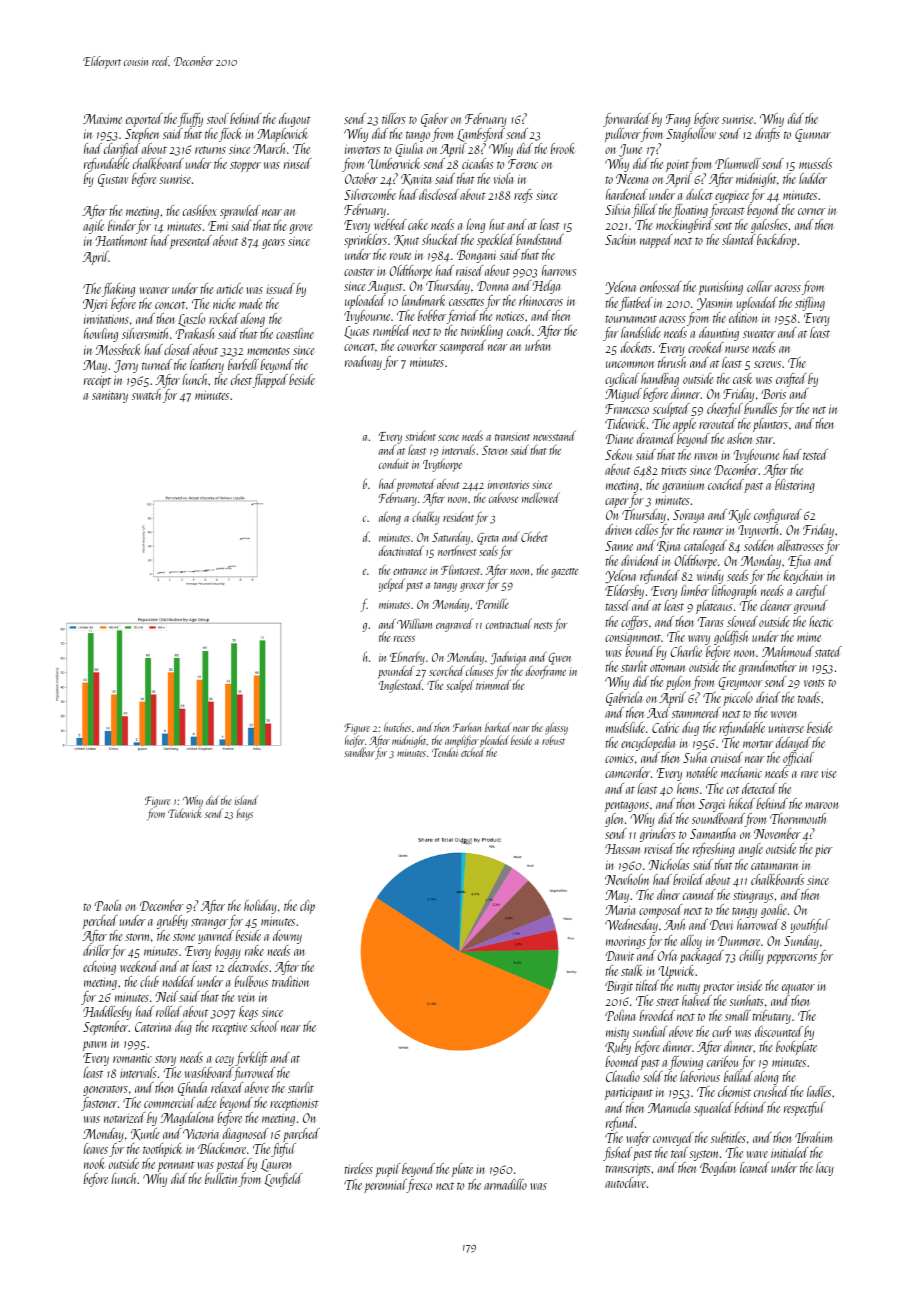  Describe the element at coordinates (656, 241) in the page. I see `napped` at that location.
